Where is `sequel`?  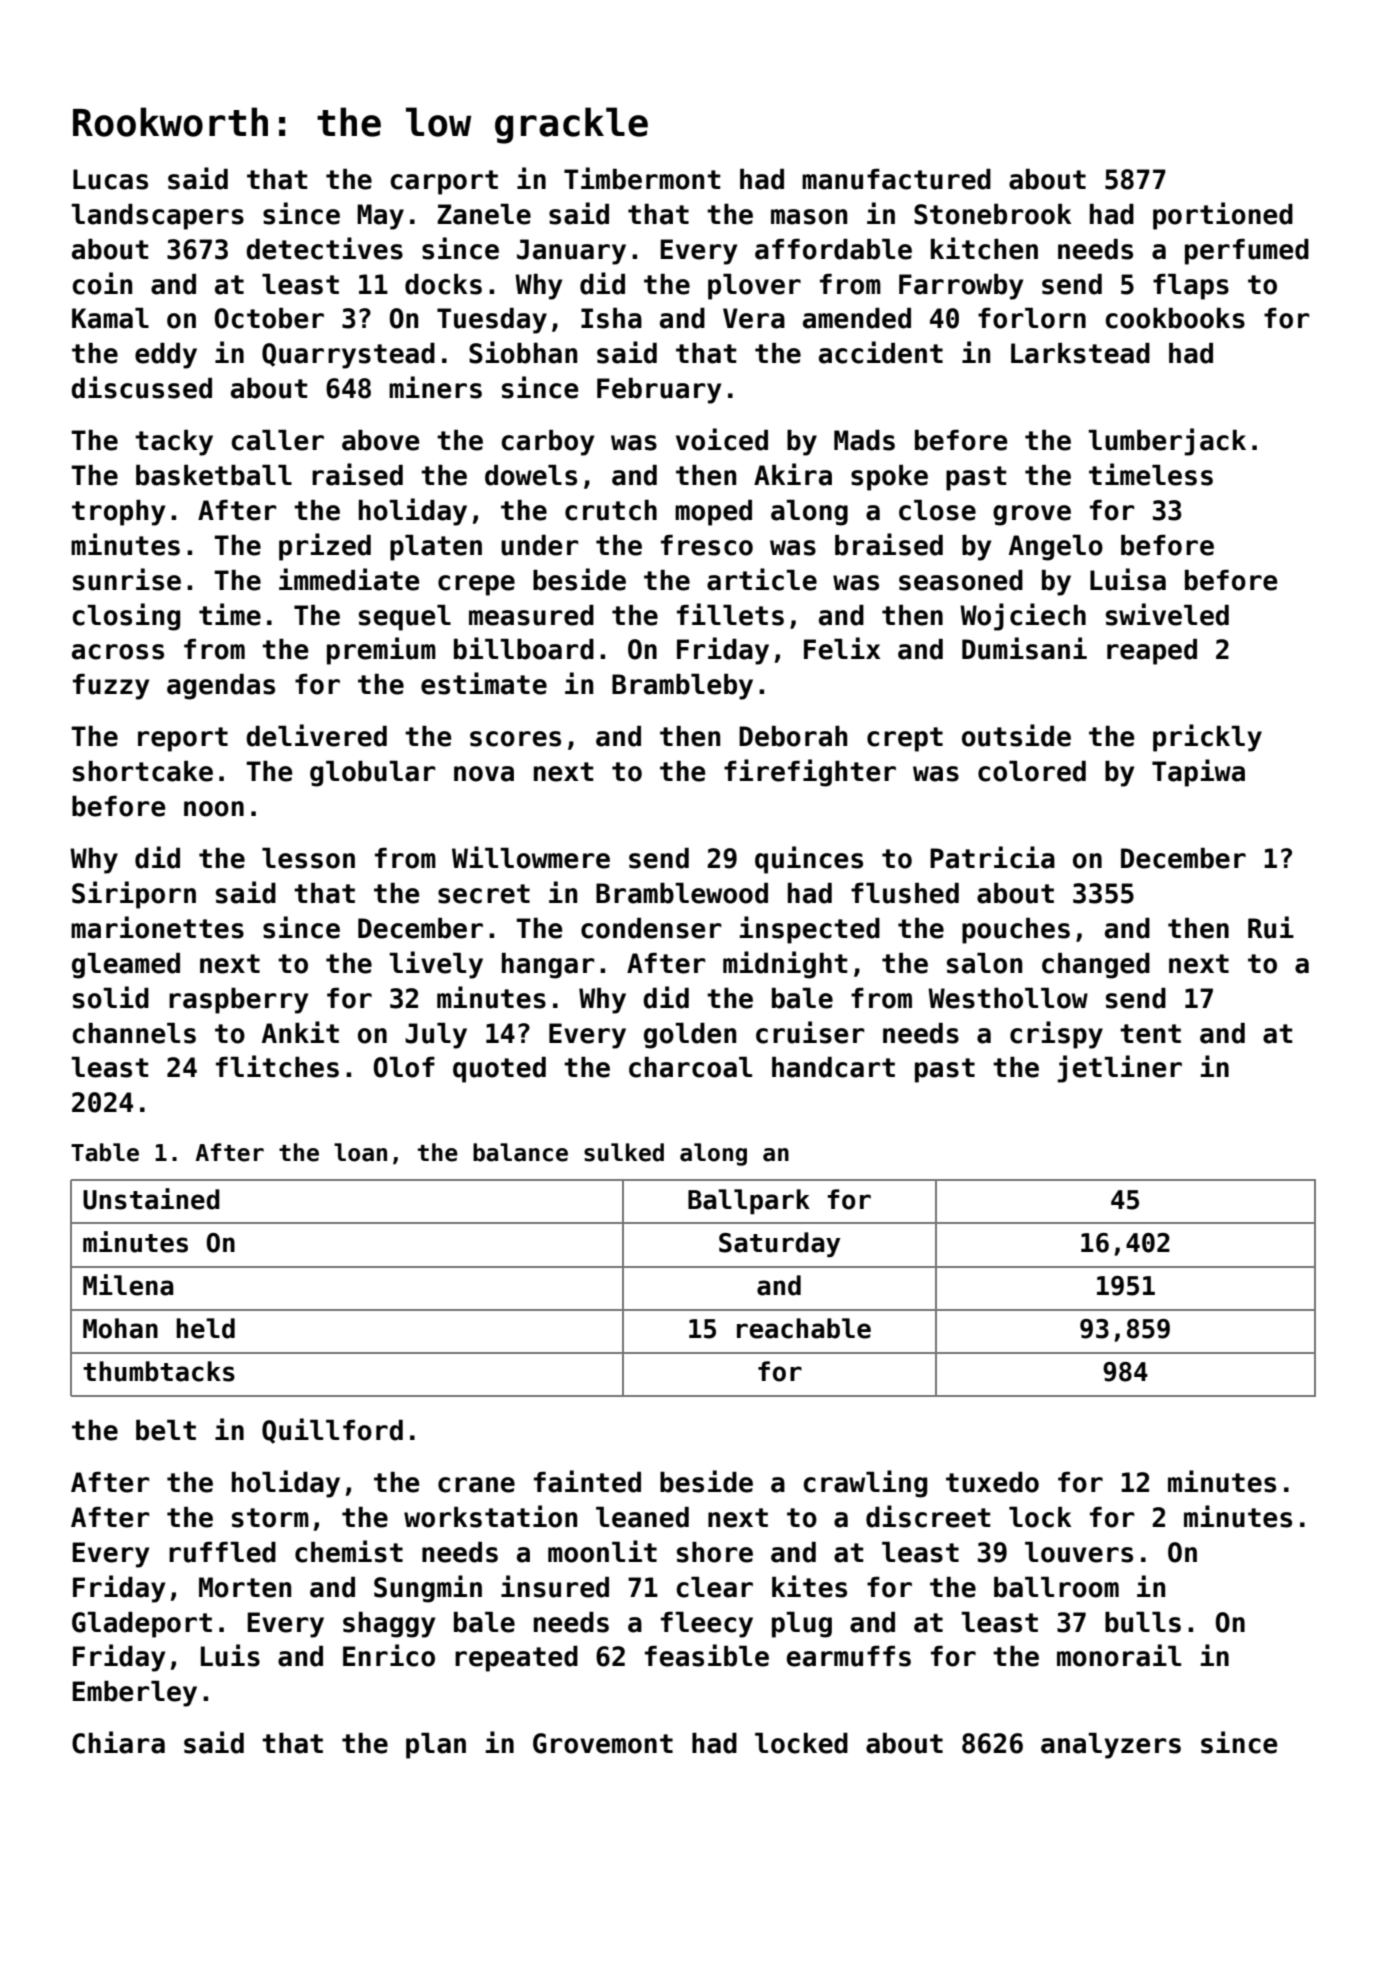
sequel is located at coordinates (405, 618).
